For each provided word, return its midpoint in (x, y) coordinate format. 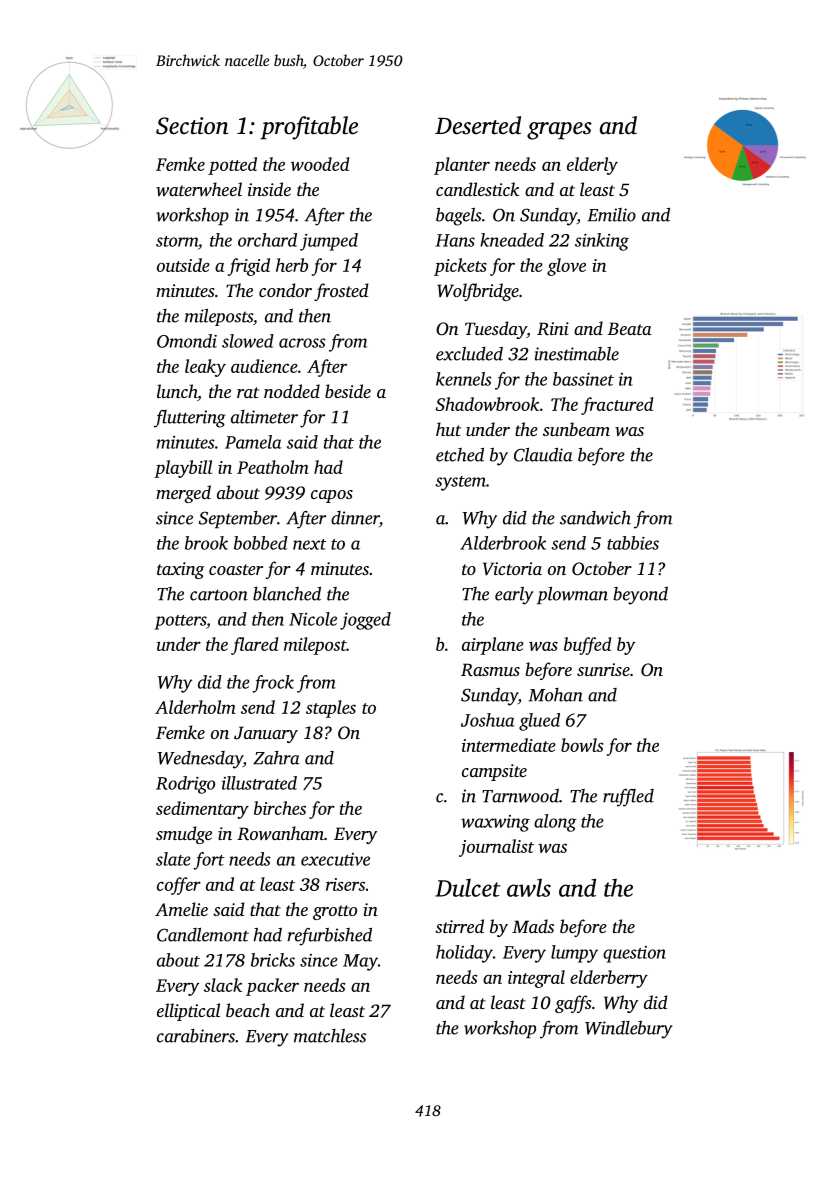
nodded (292, 391)
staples (331, 709)
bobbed (261, 543)
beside (348, 391)
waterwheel (199, 189)
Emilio (611, 215)
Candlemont (203, 935)
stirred (459, 926)
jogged (365, 621)
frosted (341, 292)
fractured (617, 406)
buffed (588, 646)
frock (273, 684)
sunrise (603, 669)
